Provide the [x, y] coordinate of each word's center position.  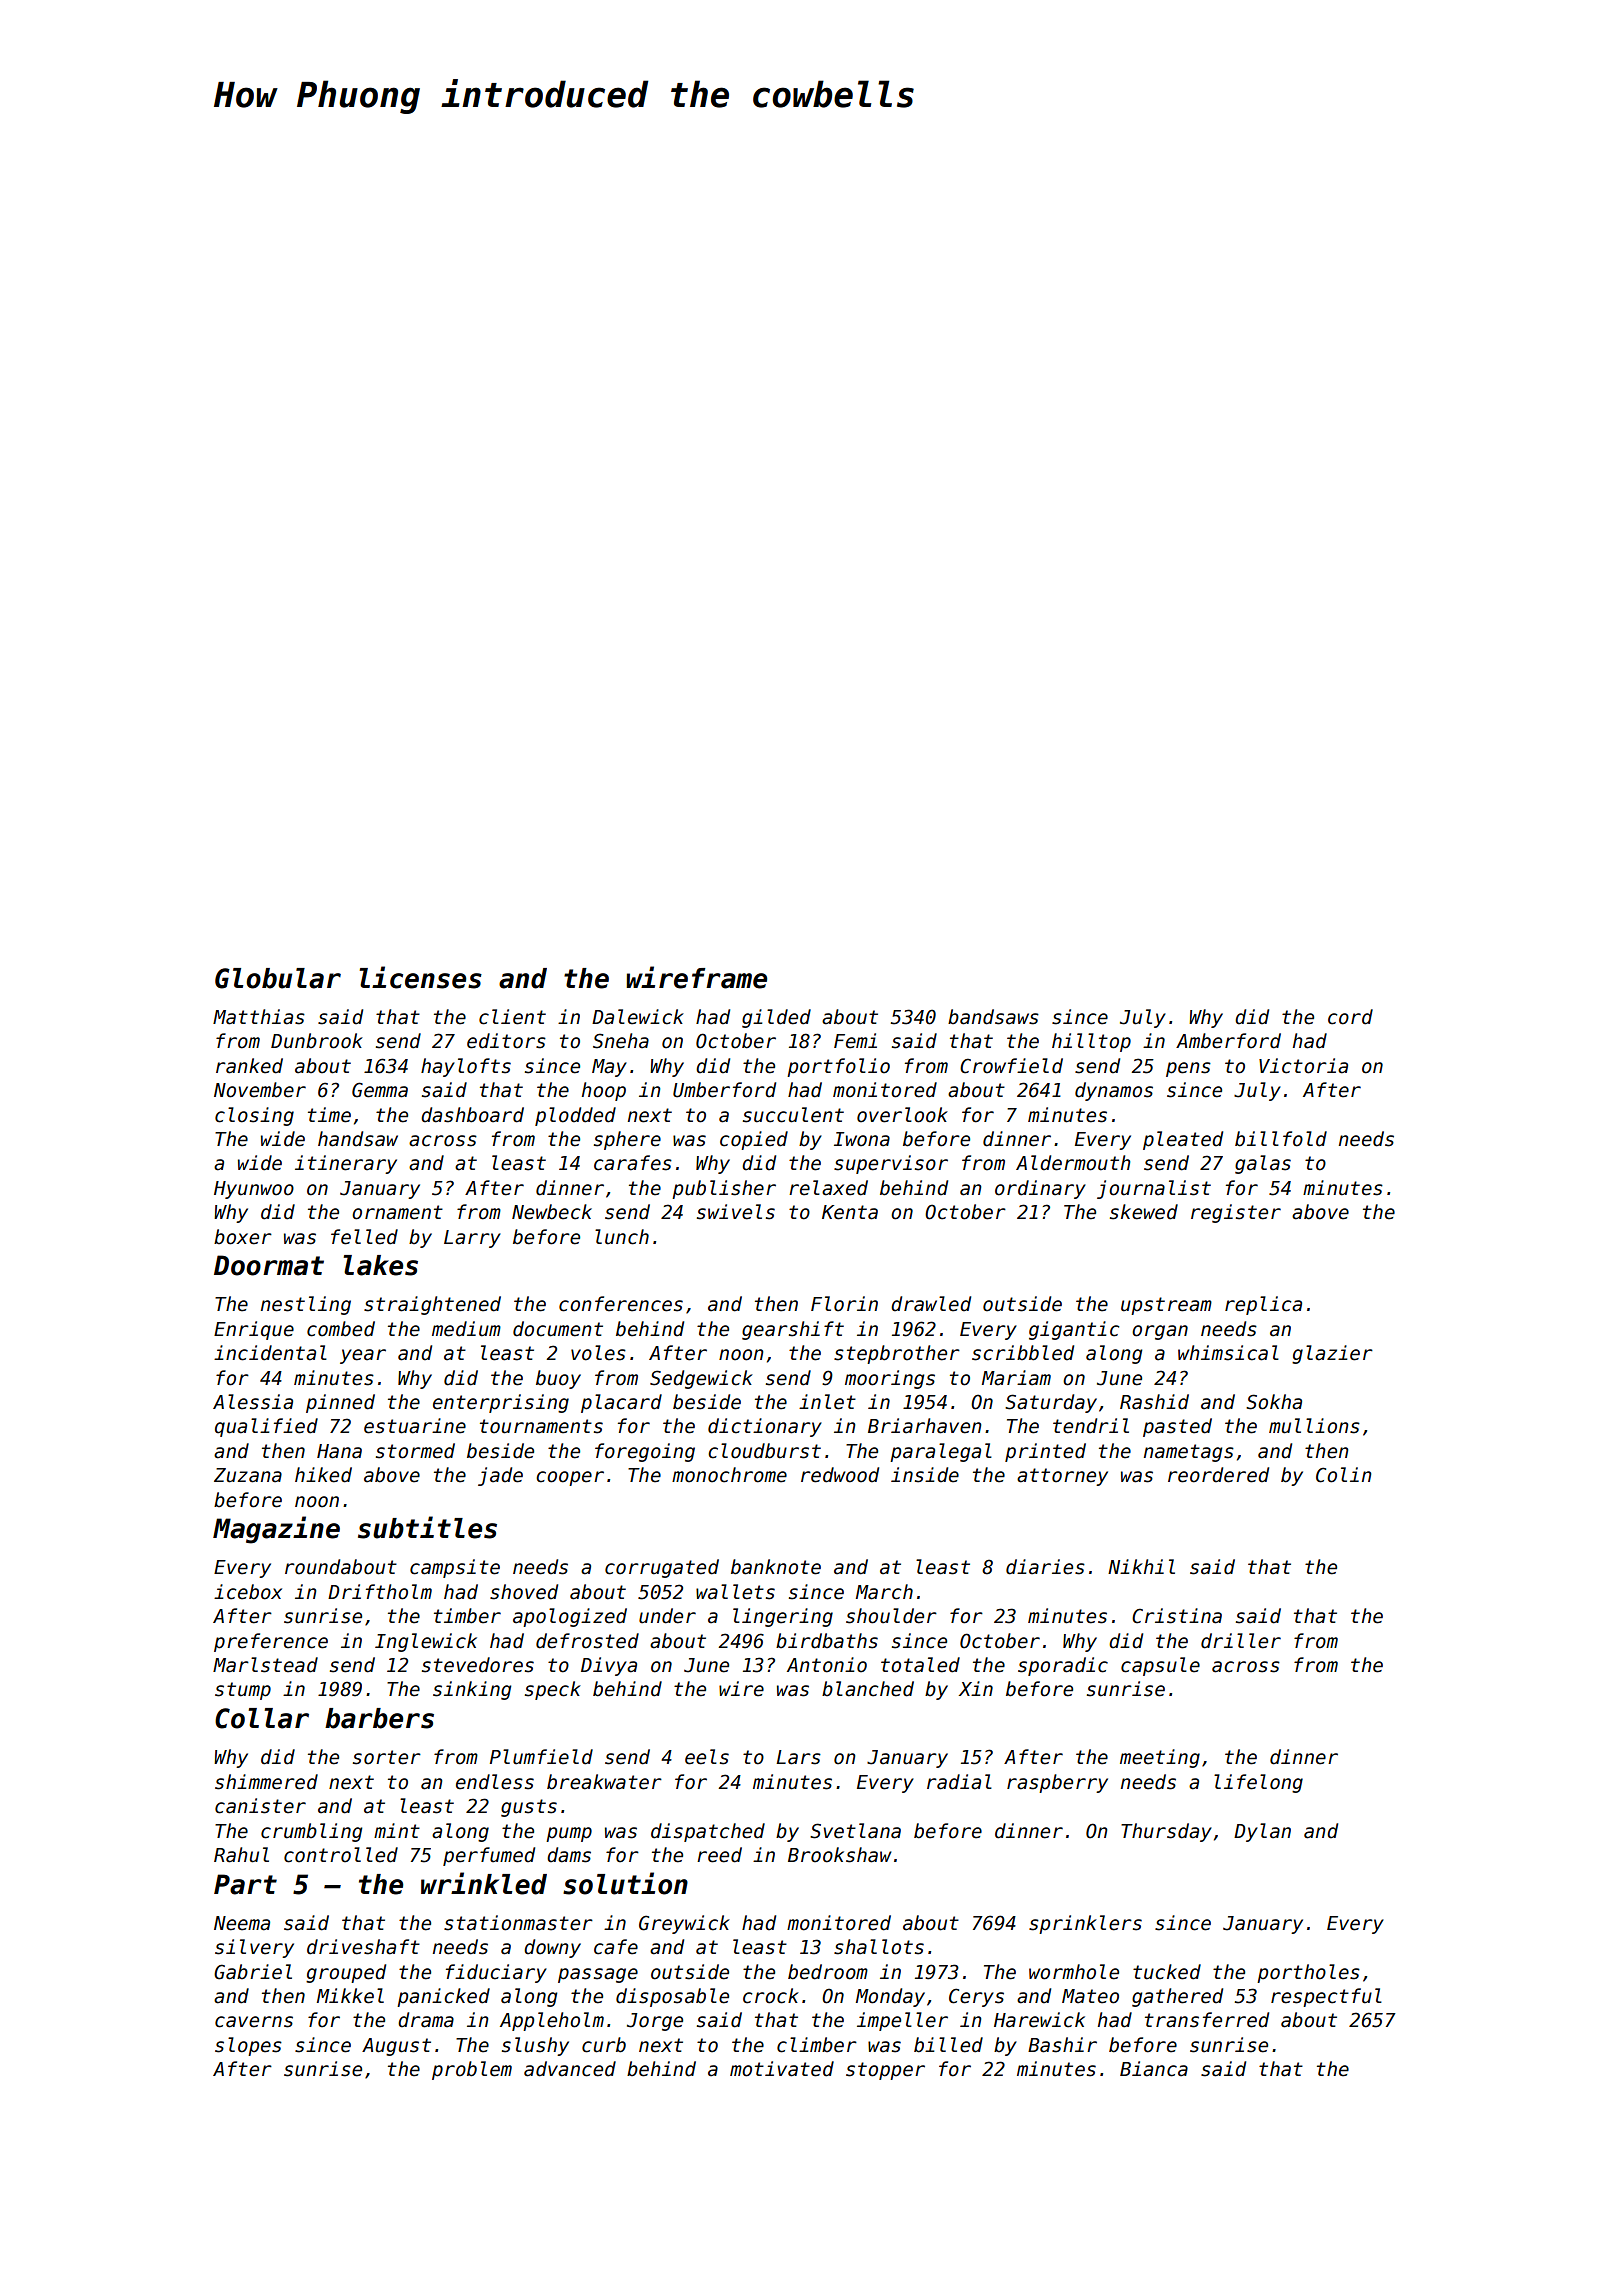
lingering [783, 1617]
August [396, 2047]
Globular [278, 978]
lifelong [1258, 1783]
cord [1350, 1017]
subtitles [427, 1527]
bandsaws [993, 1017]
